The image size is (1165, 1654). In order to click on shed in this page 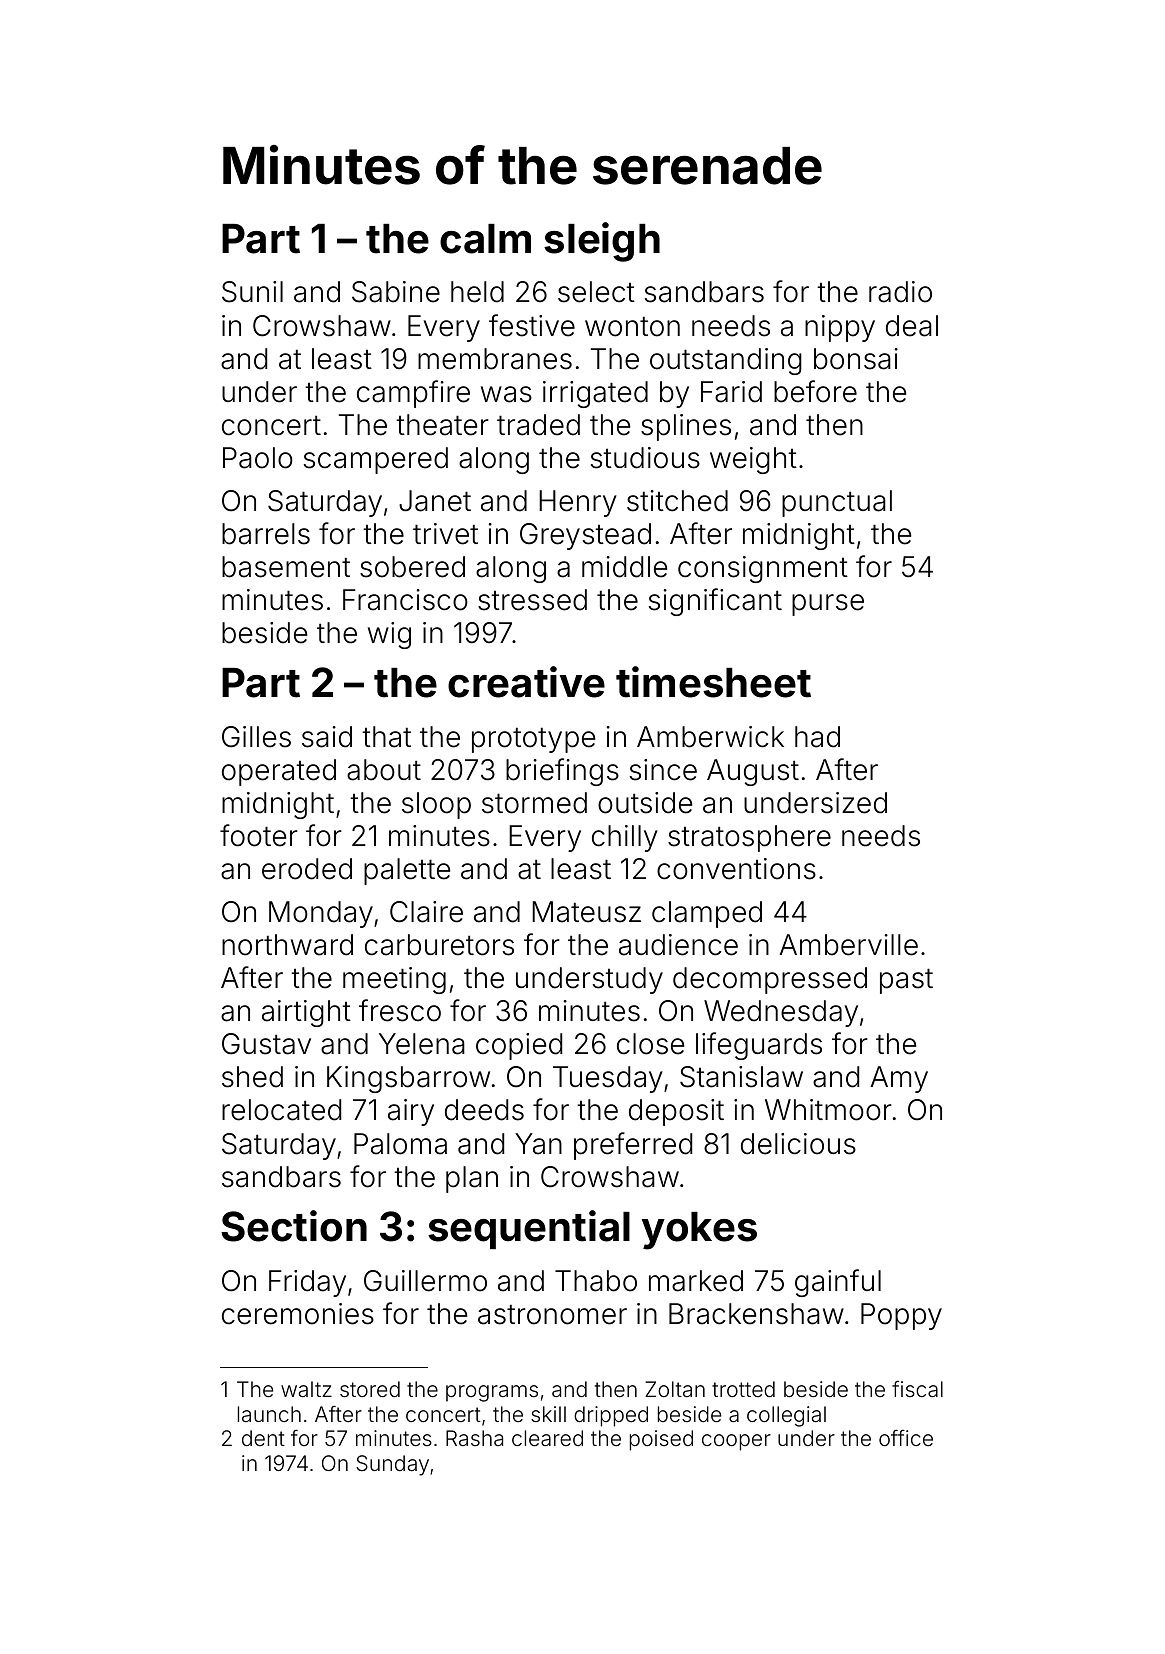, I will do `click(252, 1077)`.
